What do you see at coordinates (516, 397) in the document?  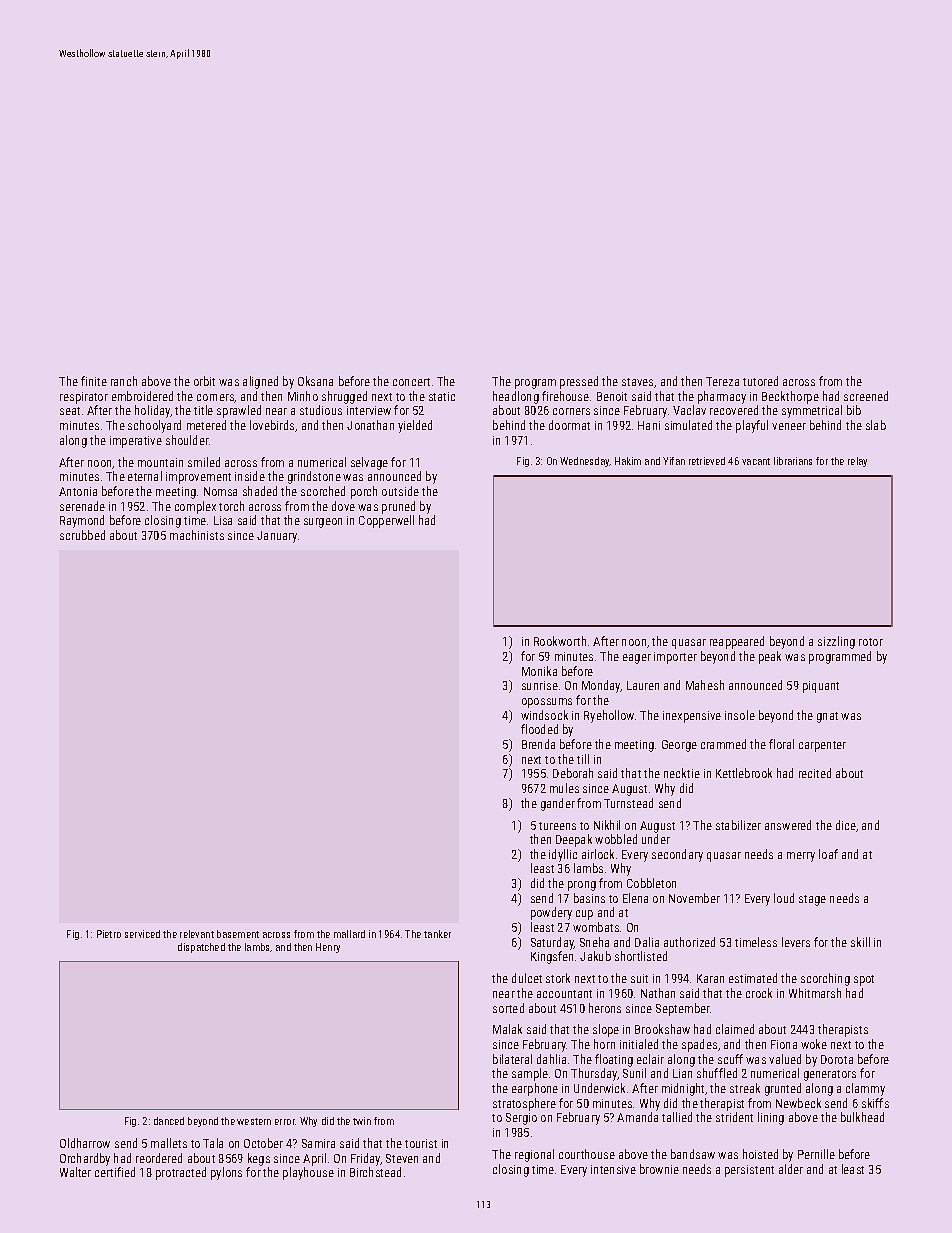 I see `headlong` at bounding box center [516, 397].
